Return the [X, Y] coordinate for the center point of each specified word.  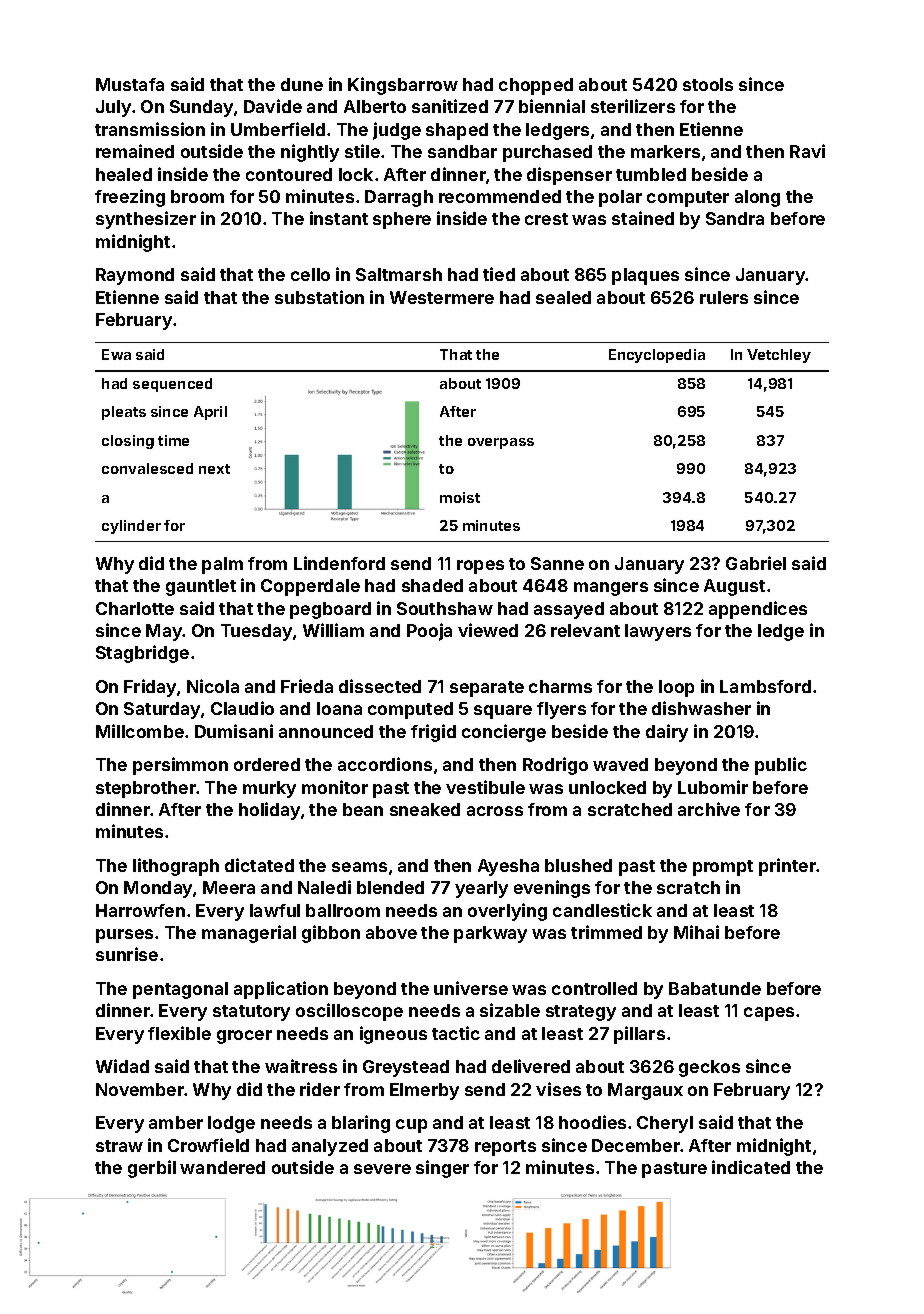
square [503, 712]
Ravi [807, 151]
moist [460, 497]
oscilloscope [349, 1012]
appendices [758, 610]
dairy [667, 733]
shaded [432, 585]
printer [787, 867]
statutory [251, 1013]
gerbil [152, 1169]
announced [326, 731]
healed [124, 174]
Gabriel [756, 563]
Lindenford [339, 563]
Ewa [116, 354]
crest [546, 219]
